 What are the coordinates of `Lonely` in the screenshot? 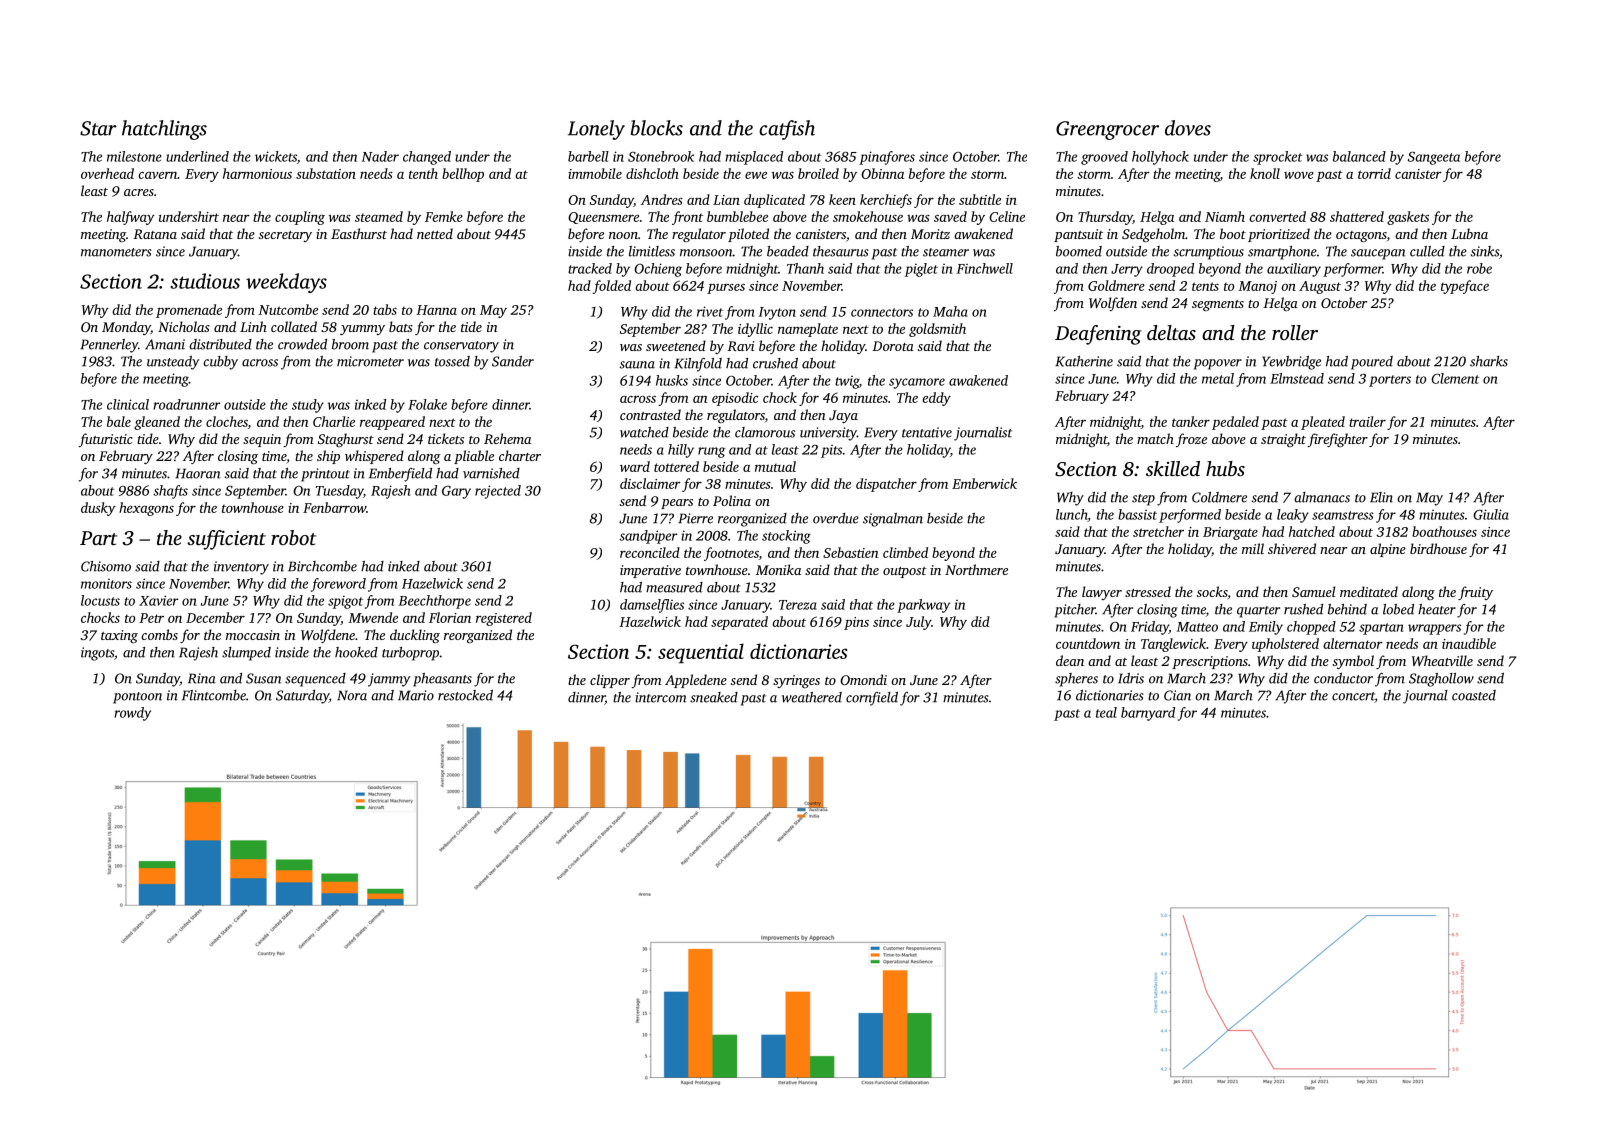 It's located at (596, 130).
